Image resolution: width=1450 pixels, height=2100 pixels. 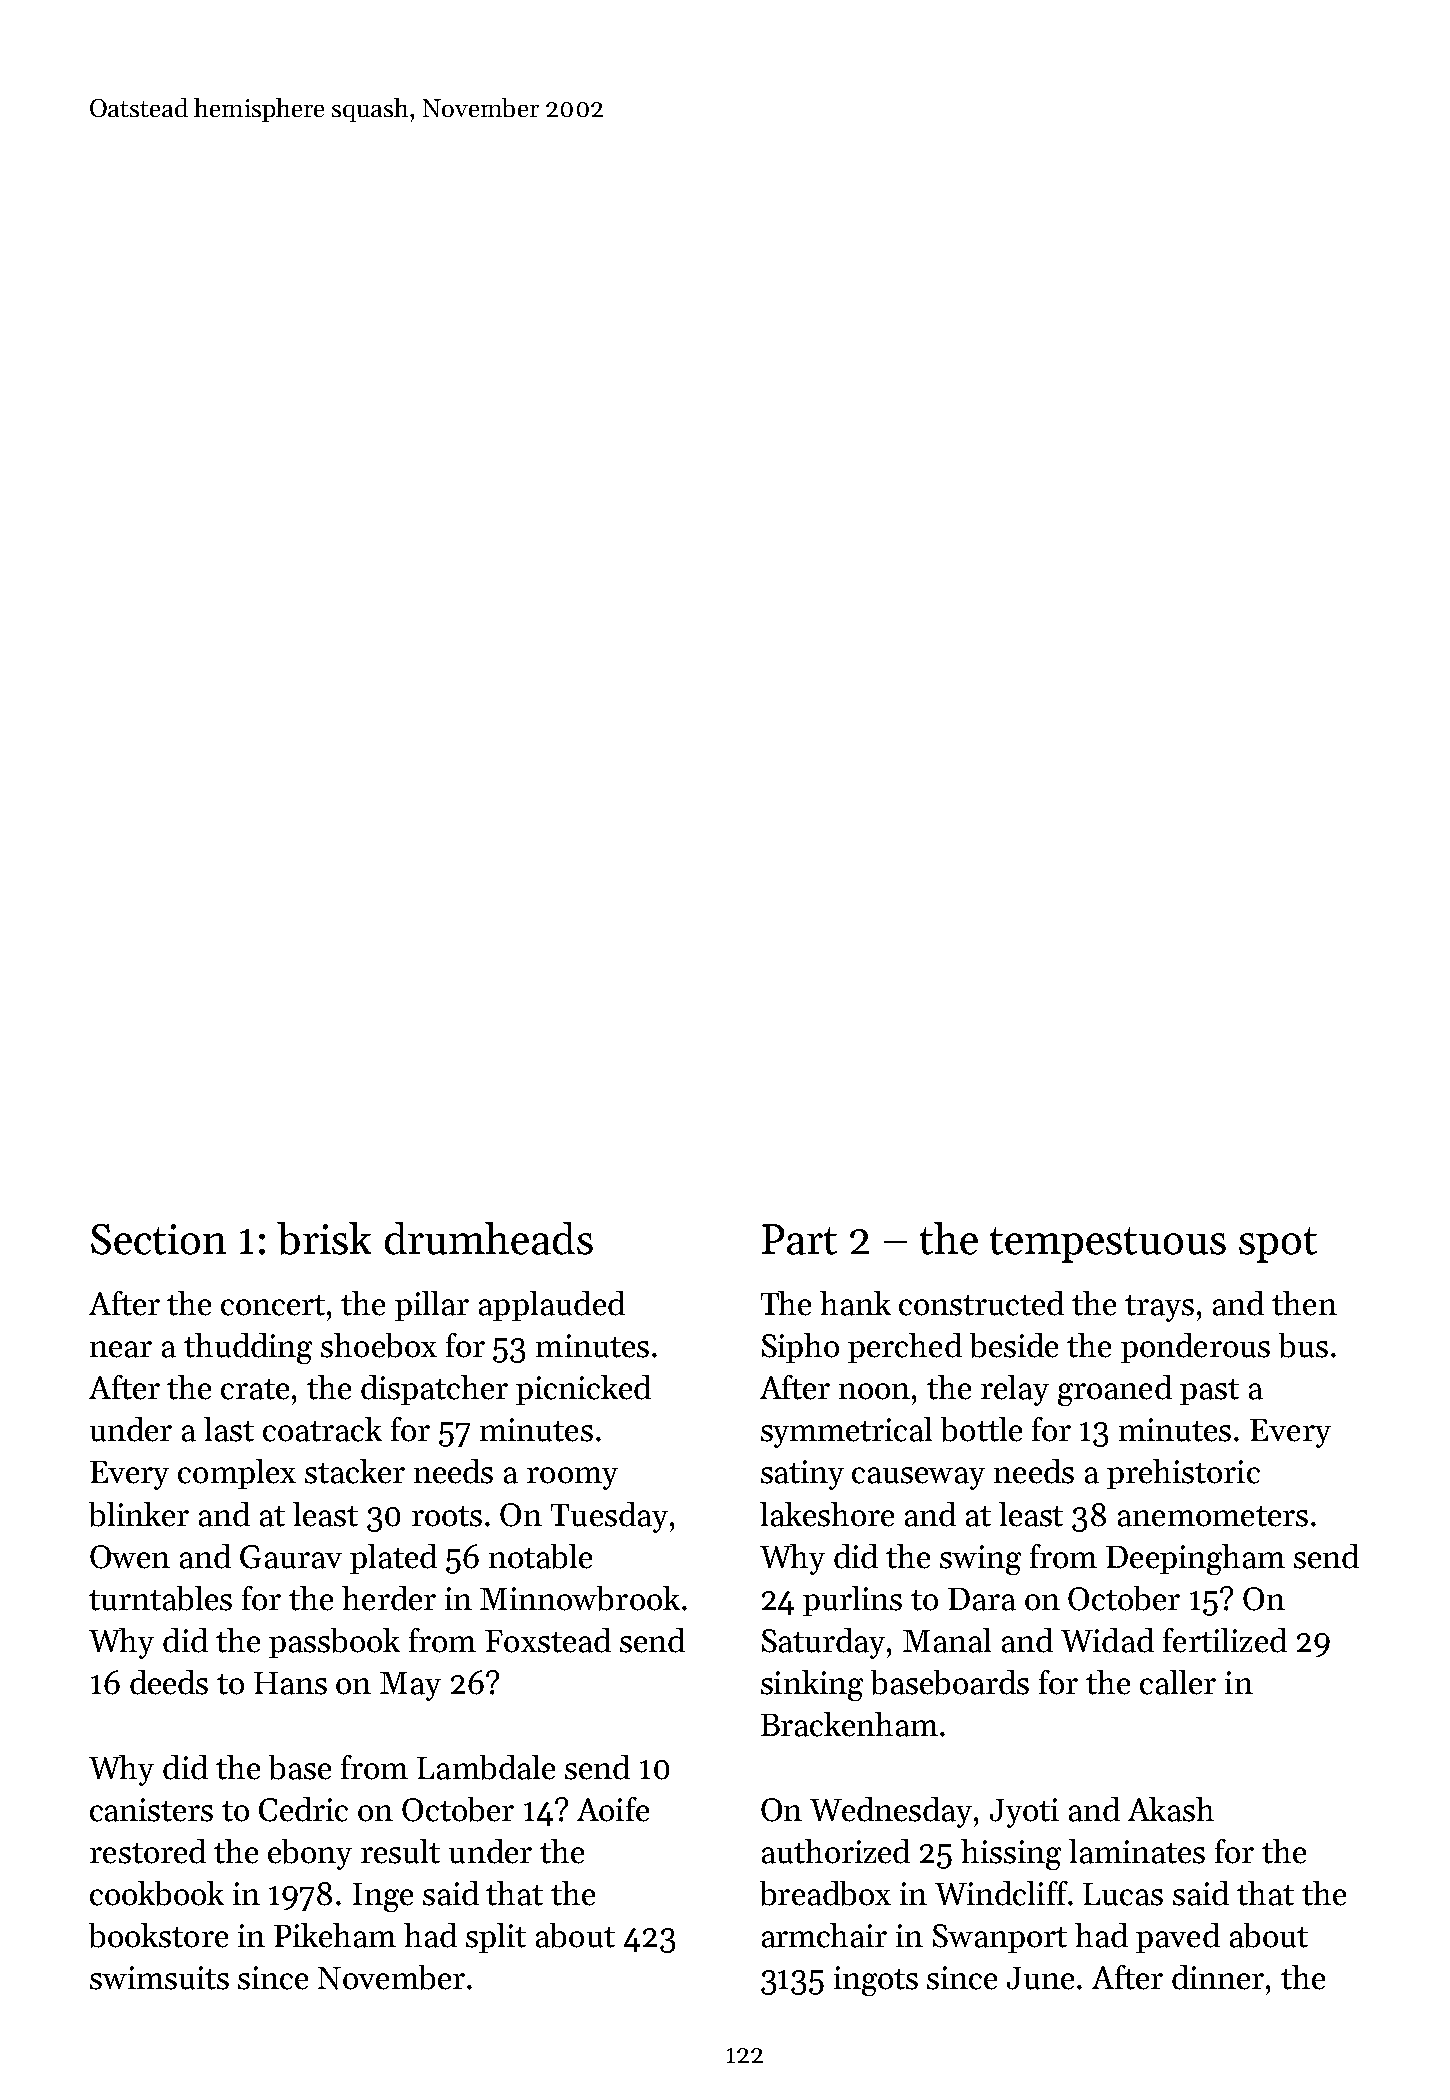 What do you see at coordinates (1218, 1977) in the document?
I see `dinner` at bounding box center [1218, 1977].
